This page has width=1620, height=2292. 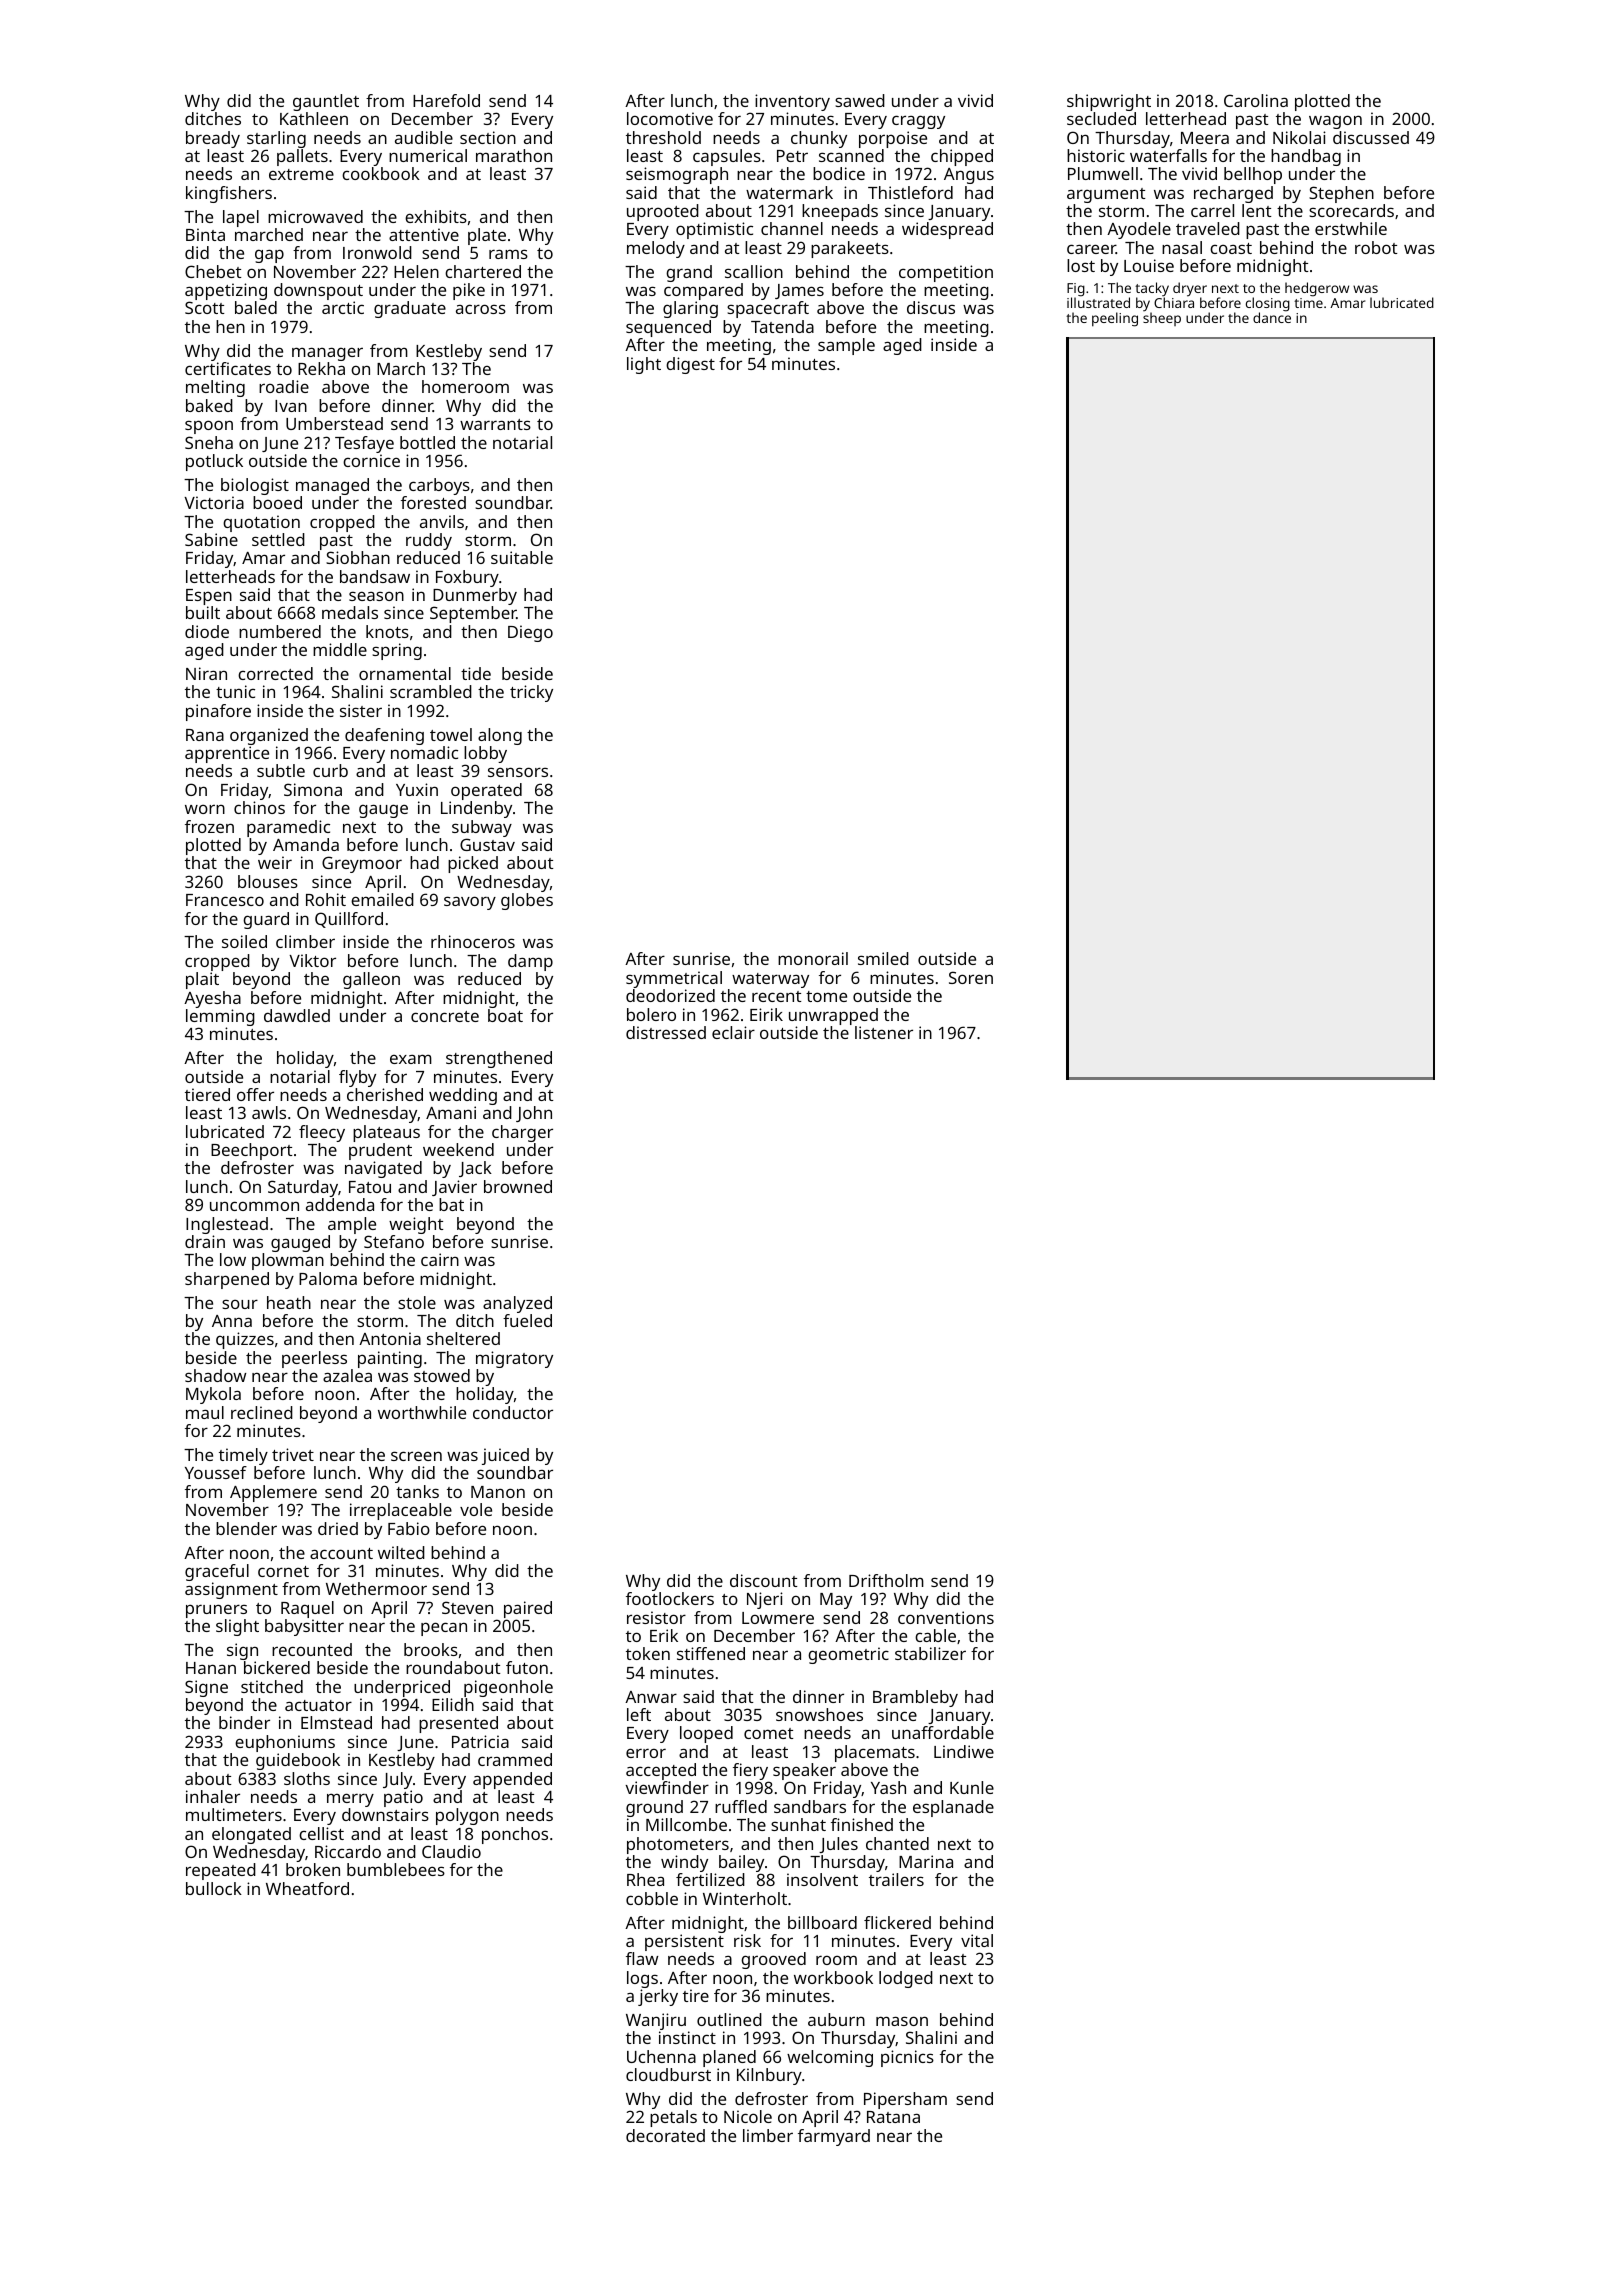 I want to click on Soren, so click(x=971, y=977).
